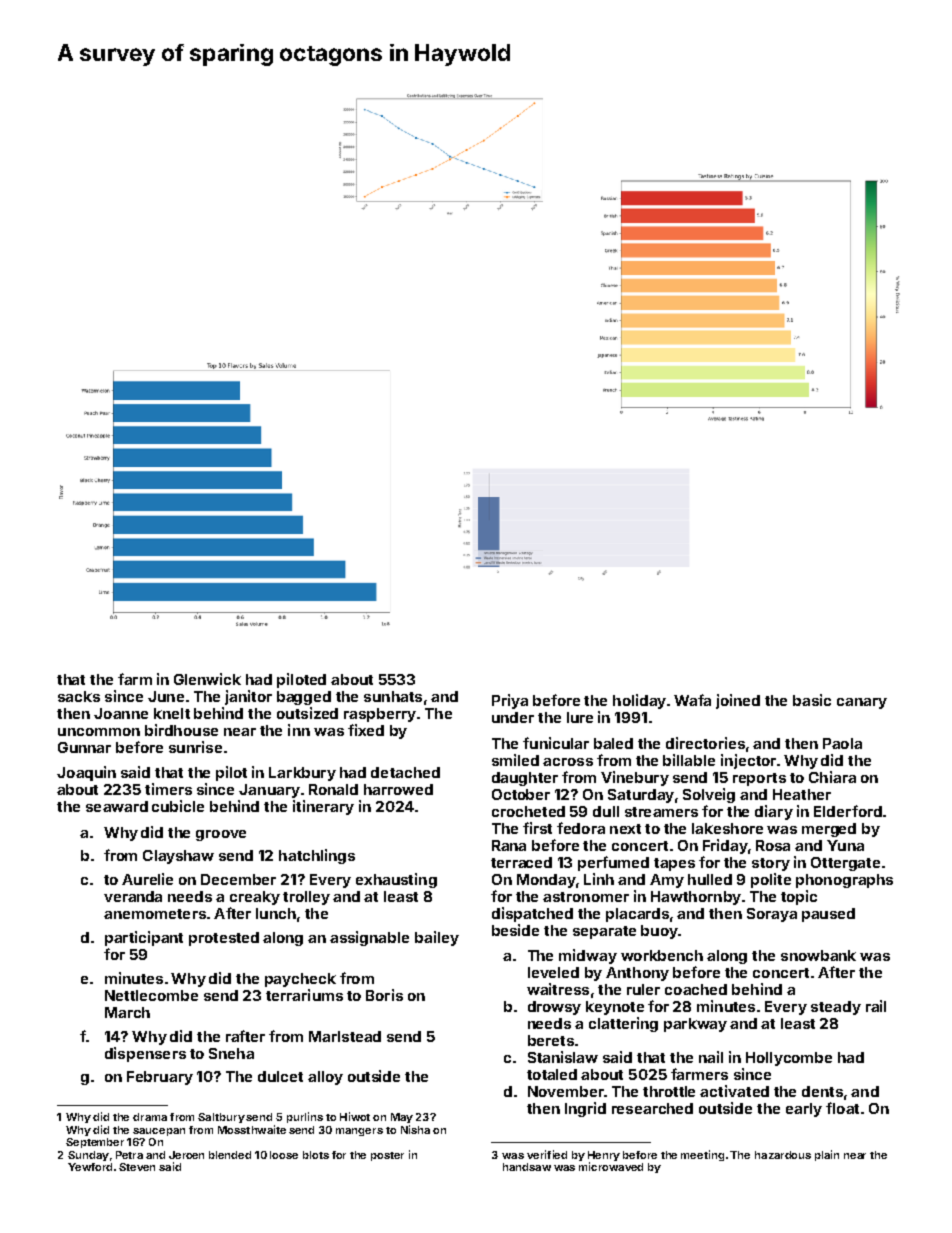 This image has width=952, height=1233. What do you see at coordinates (415, 1129) in the image?
I see `Nisha` at bounding box center [415, 1129].
